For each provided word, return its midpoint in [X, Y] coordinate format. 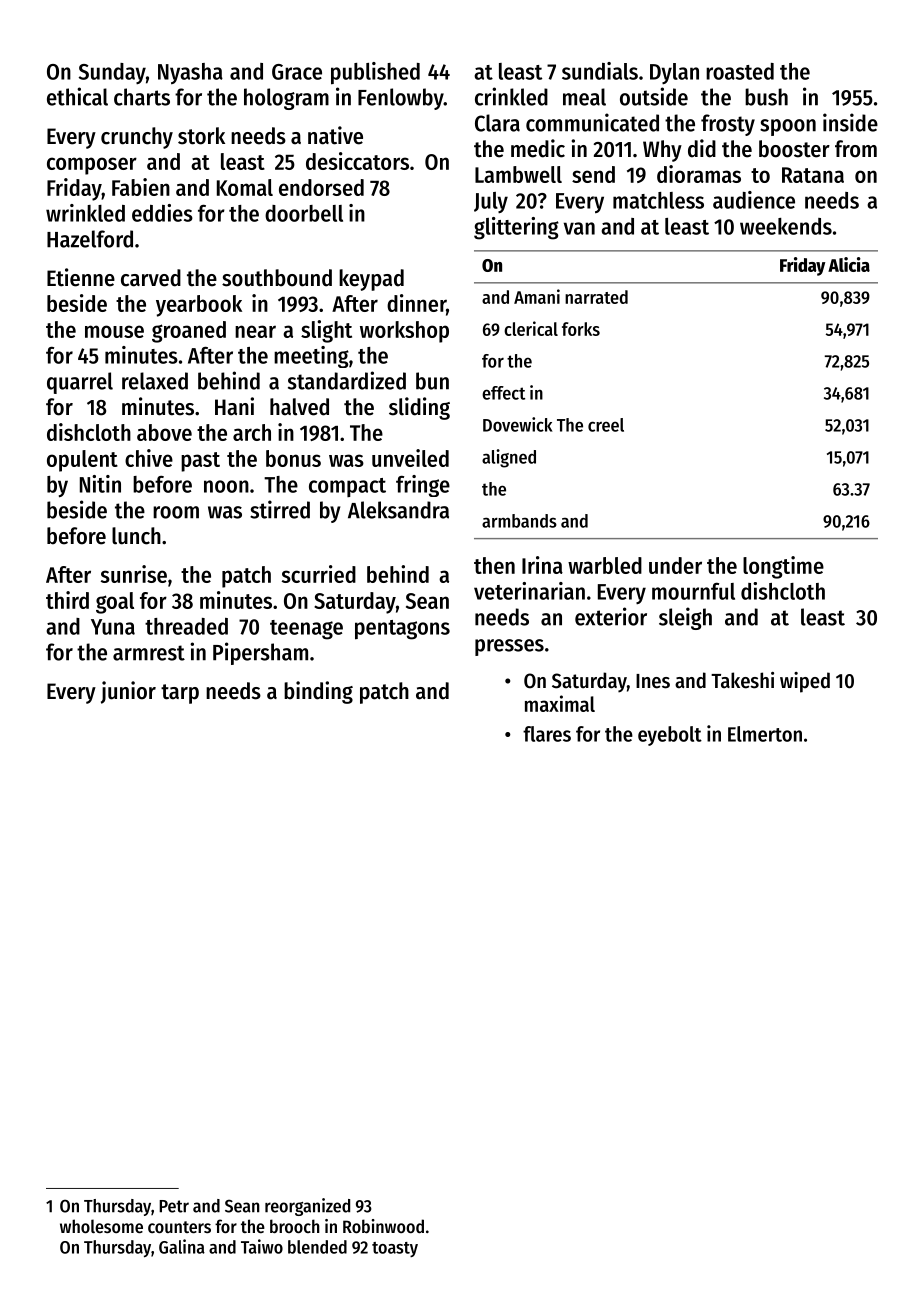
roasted [740, 71]
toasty [395, 1249]
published [375, 73]
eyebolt [670, 736]
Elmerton [765, 734]
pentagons [402, 630]
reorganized [307, 1207]
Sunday [112, 73]
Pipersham [260, 653]
